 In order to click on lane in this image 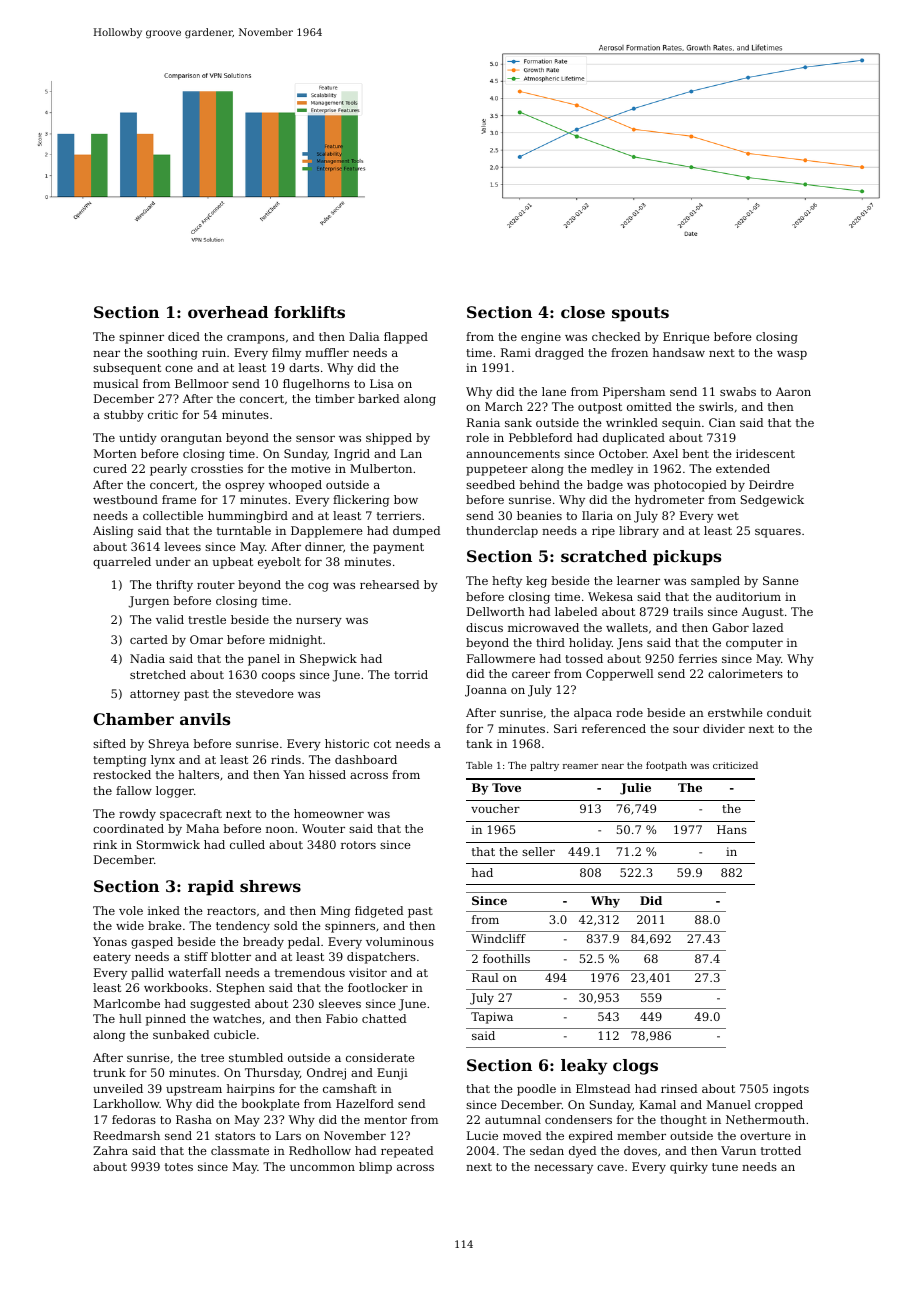, I will do `click(554, 391)`.
